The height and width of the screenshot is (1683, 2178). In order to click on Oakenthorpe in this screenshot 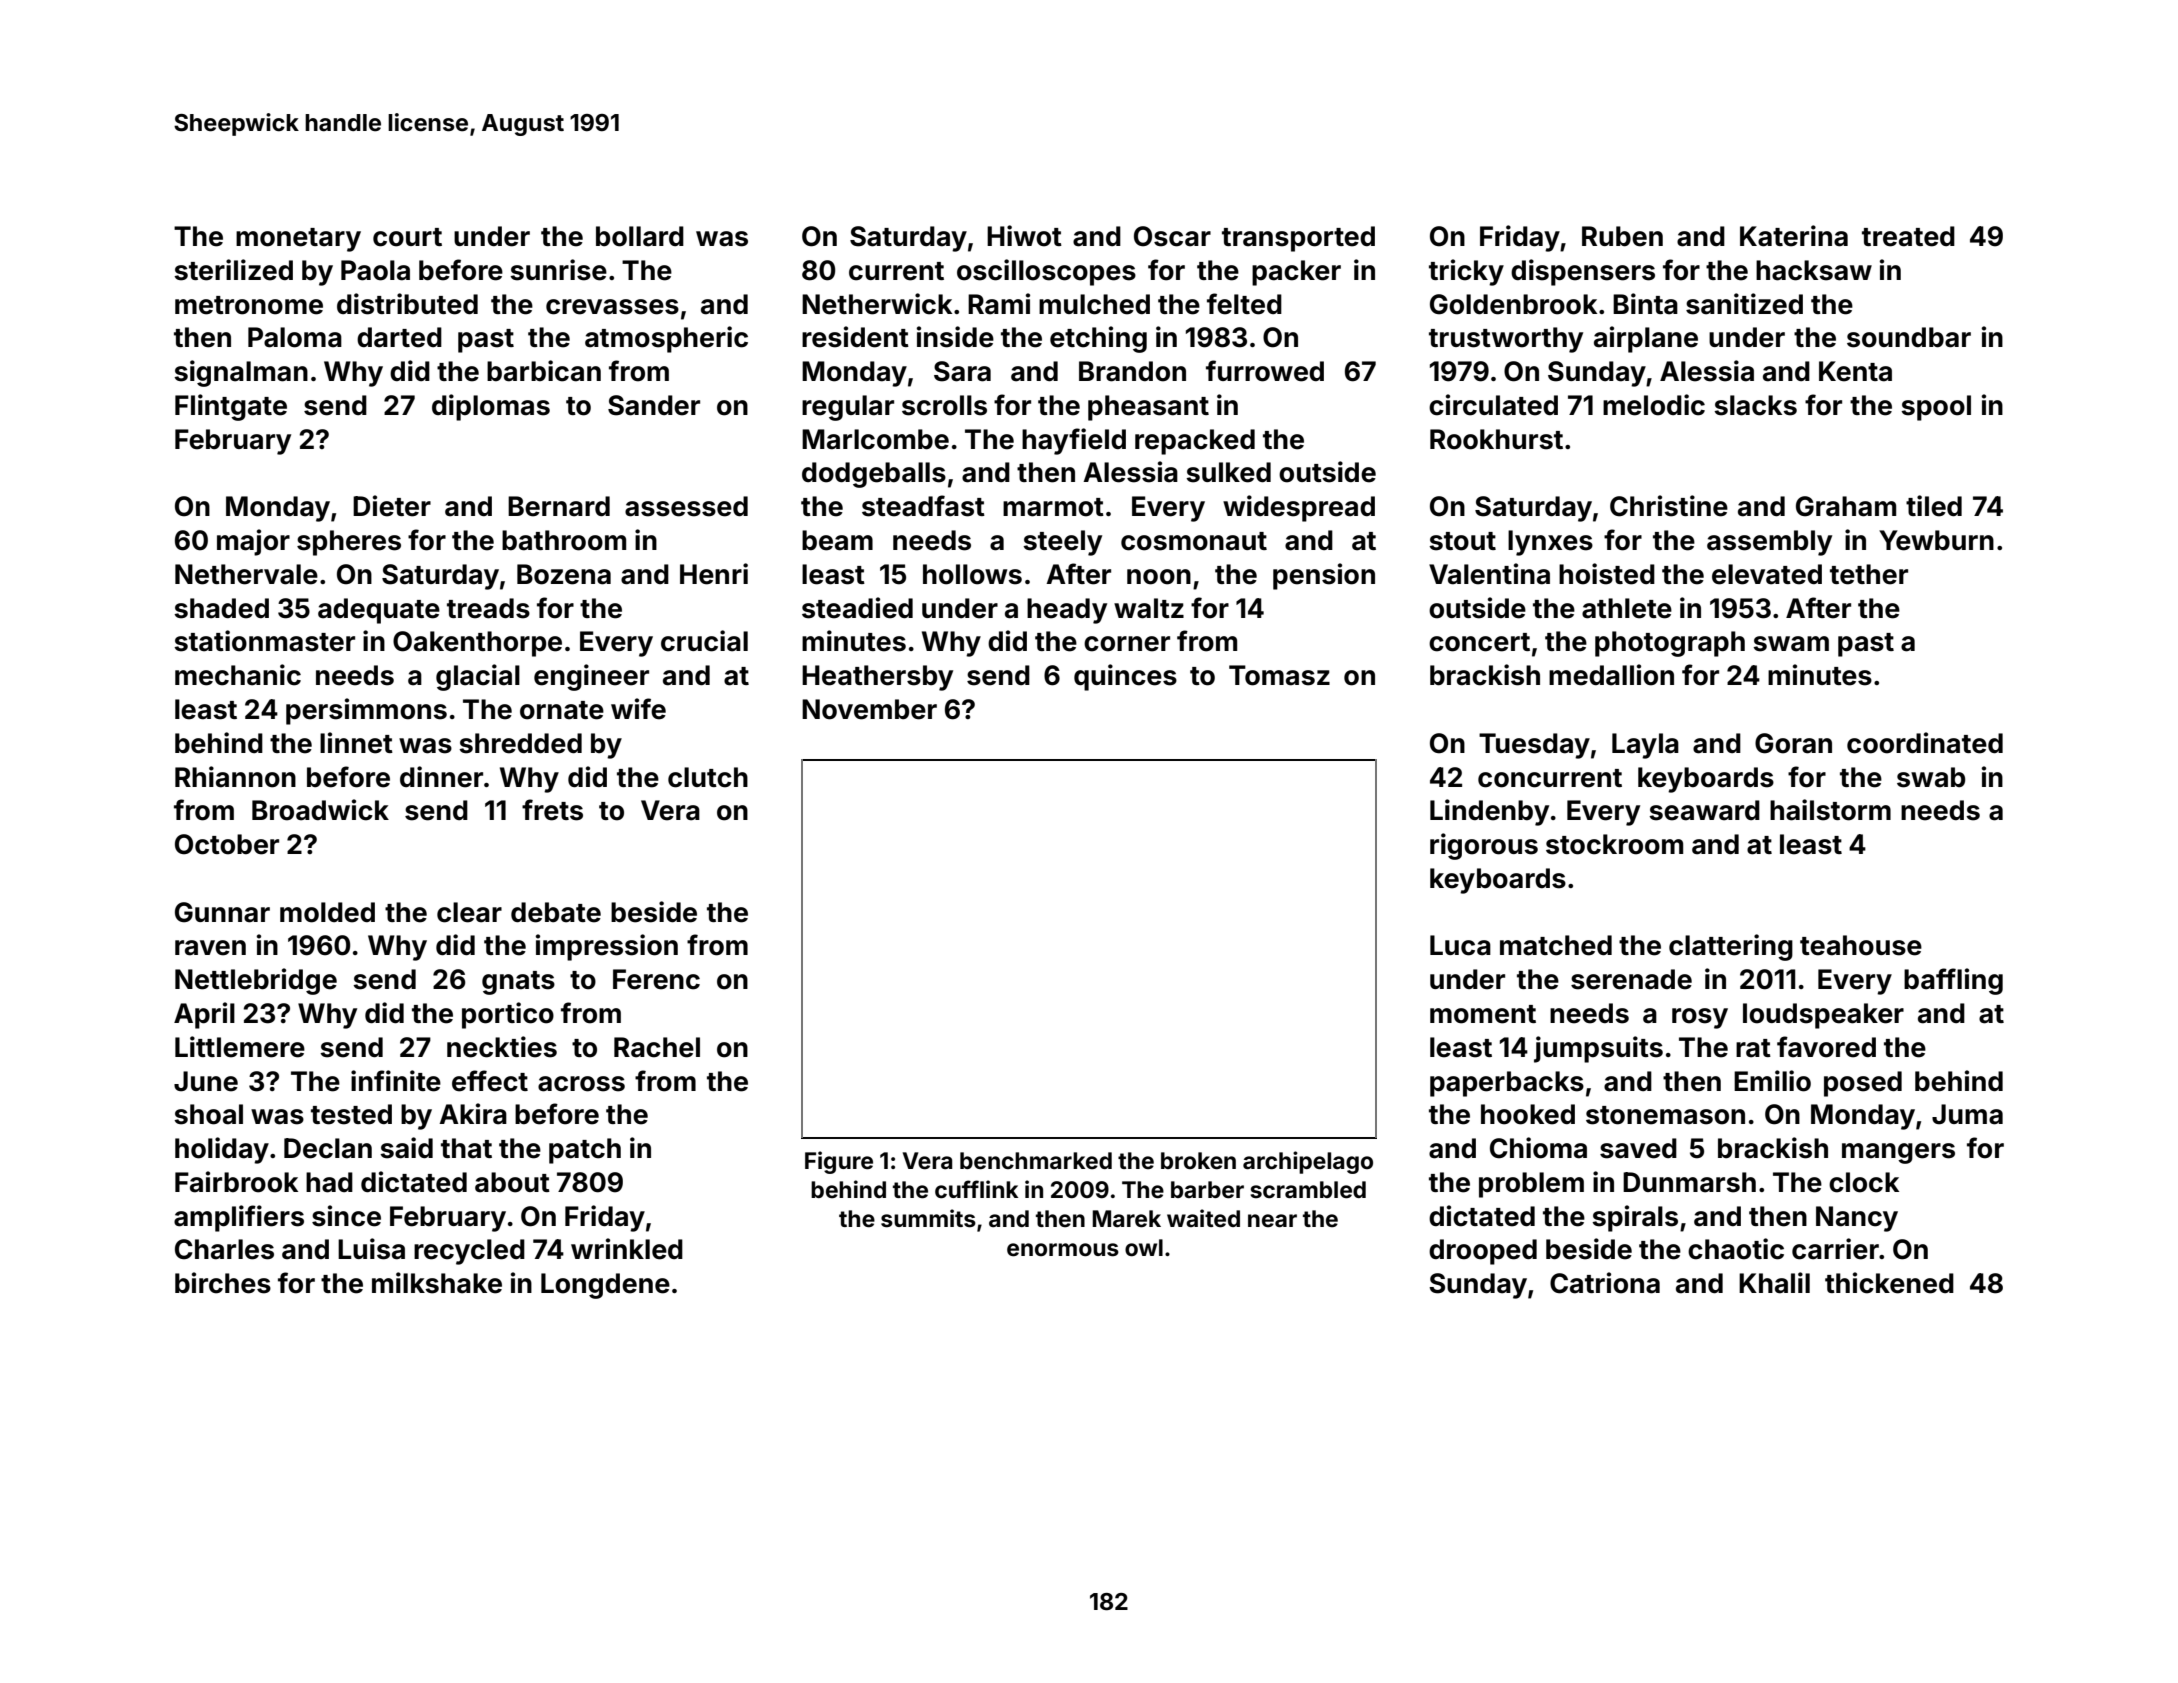, I will do `click(477, 644)`.
